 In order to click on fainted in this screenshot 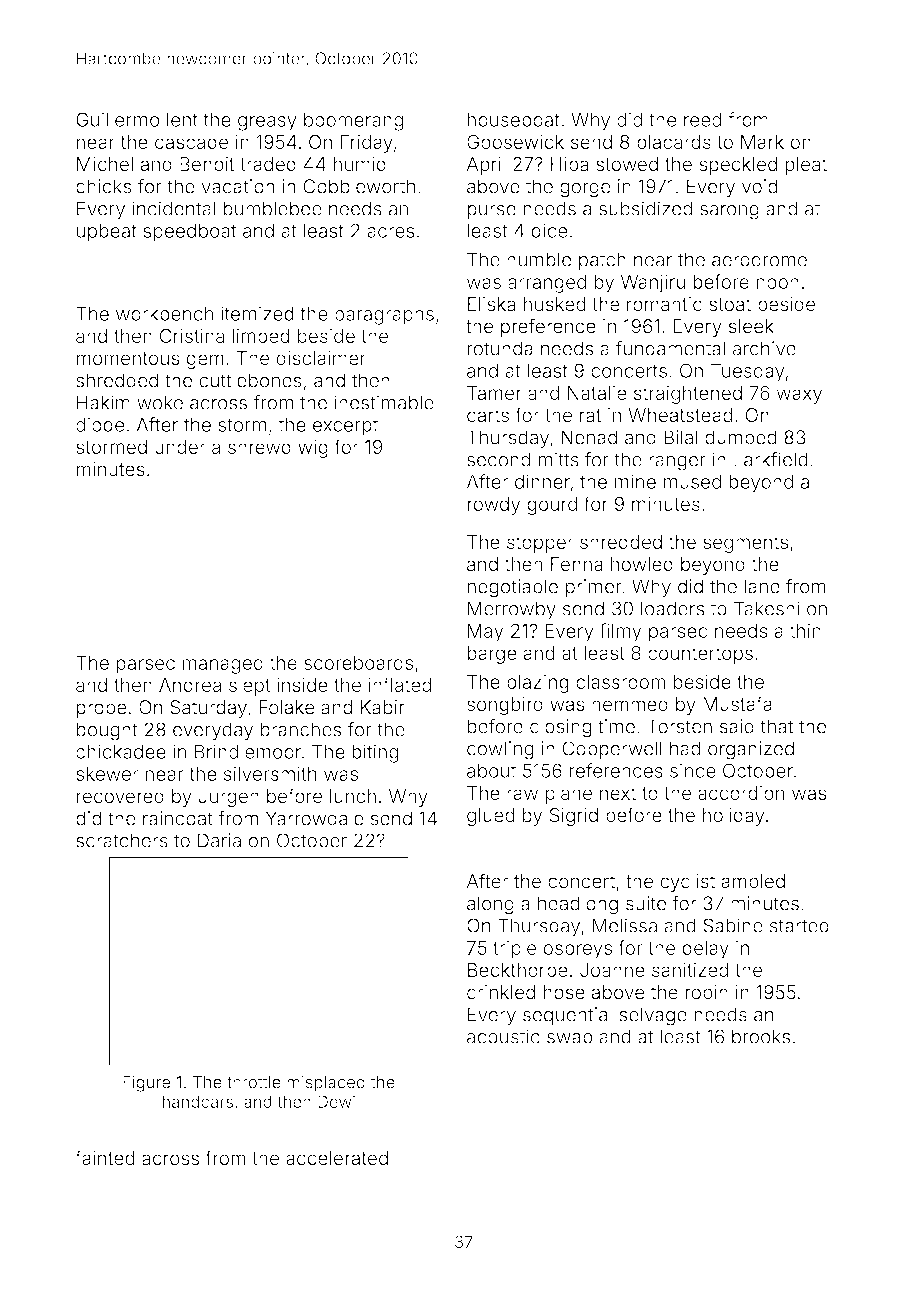, I will do `click(105, 1157)`.
